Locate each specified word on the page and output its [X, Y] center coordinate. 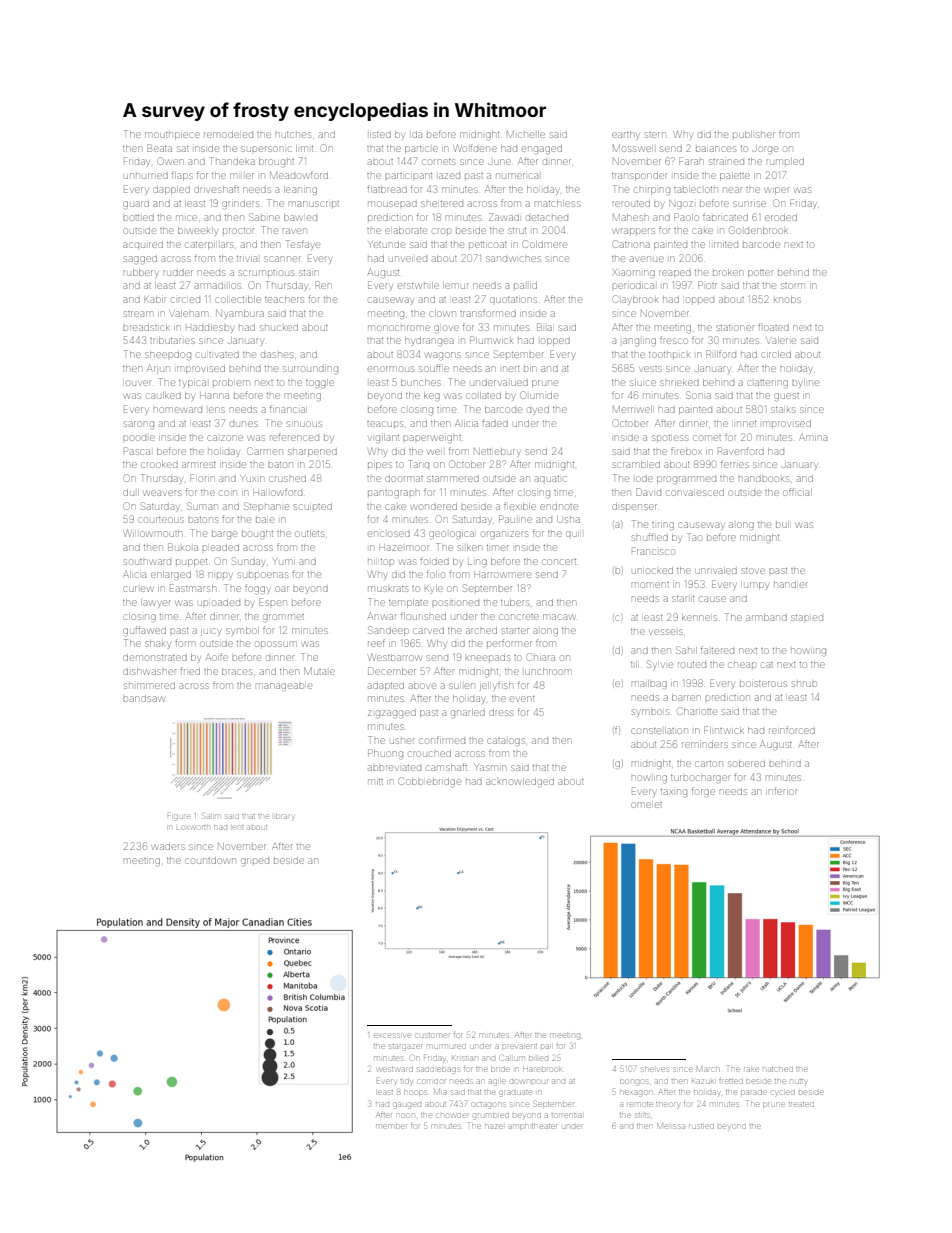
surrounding [310, 370]
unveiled [408, 259]
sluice [643, 382]
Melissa [671, 1126]
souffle [434, 368]
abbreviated [394, 768]
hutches [293, 135]
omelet [646, 805]
